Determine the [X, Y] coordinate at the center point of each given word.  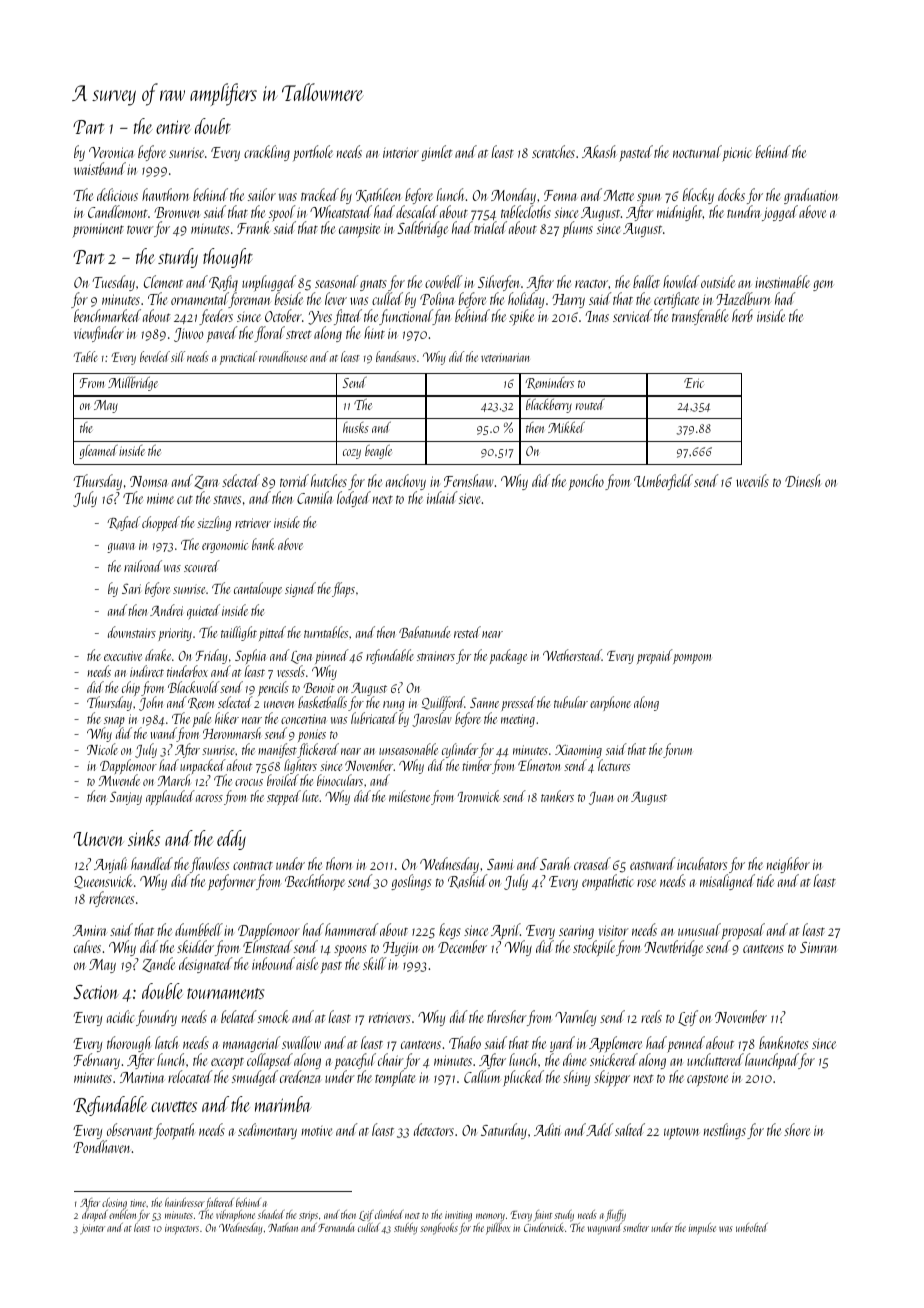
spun [648, 198]
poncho [586, 482]
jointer [92, 1229]
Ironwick [478, 796]
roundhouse [283, 356]
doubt [213, 126]
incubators [702, 863]
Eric [694, 383]
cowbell [443, 281]
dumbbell [199, 929]
